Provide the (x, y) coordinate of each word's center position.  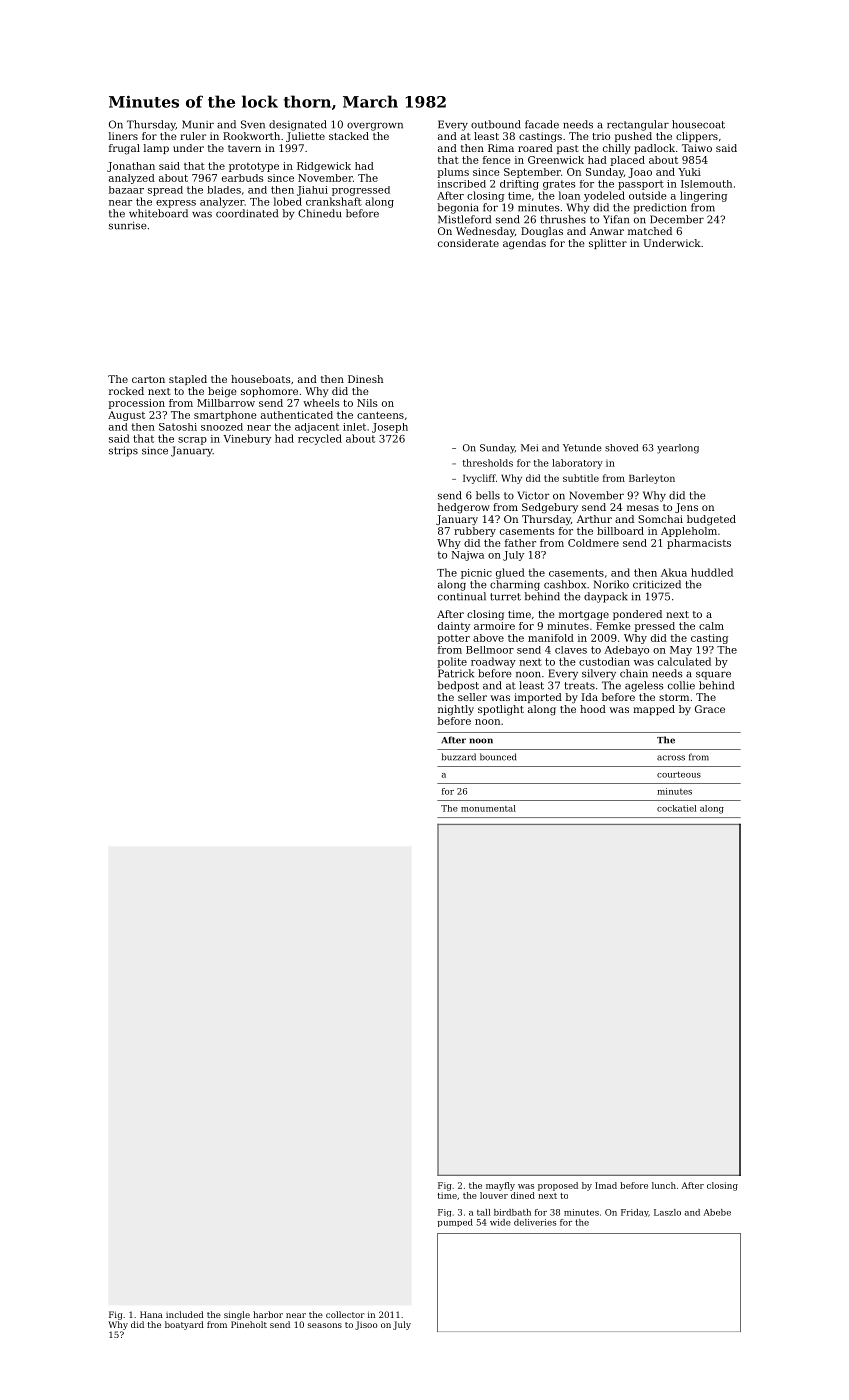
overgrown (375, 126)
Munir (198, 124)
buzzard (459, 757)
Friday (635, 1213)
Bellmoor (490, 650)
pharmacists (699, 544)
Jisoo (366, 1325)
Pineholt (249, 1324)
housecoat (698, 124)
